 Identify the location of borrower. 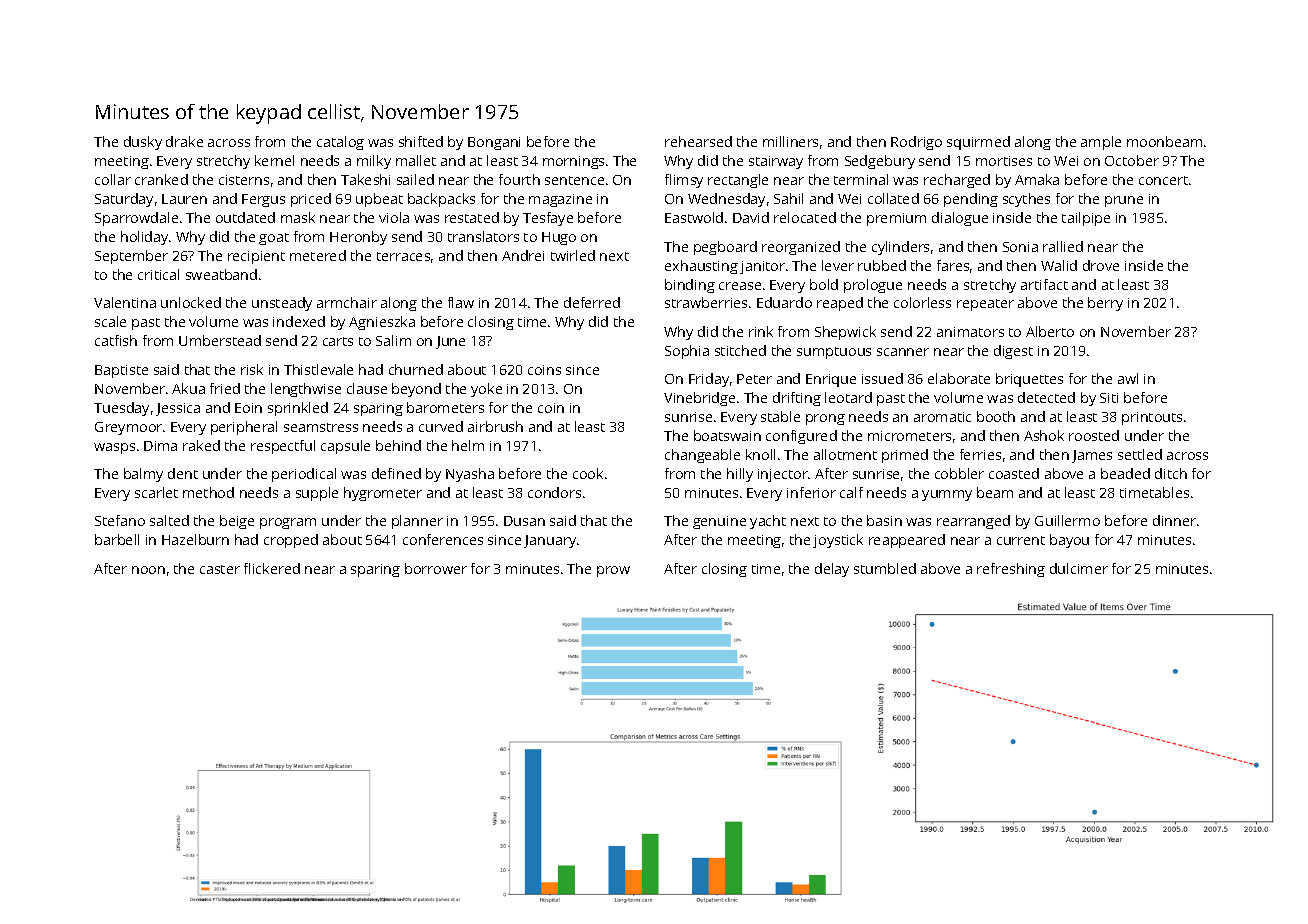
(436, 568).
